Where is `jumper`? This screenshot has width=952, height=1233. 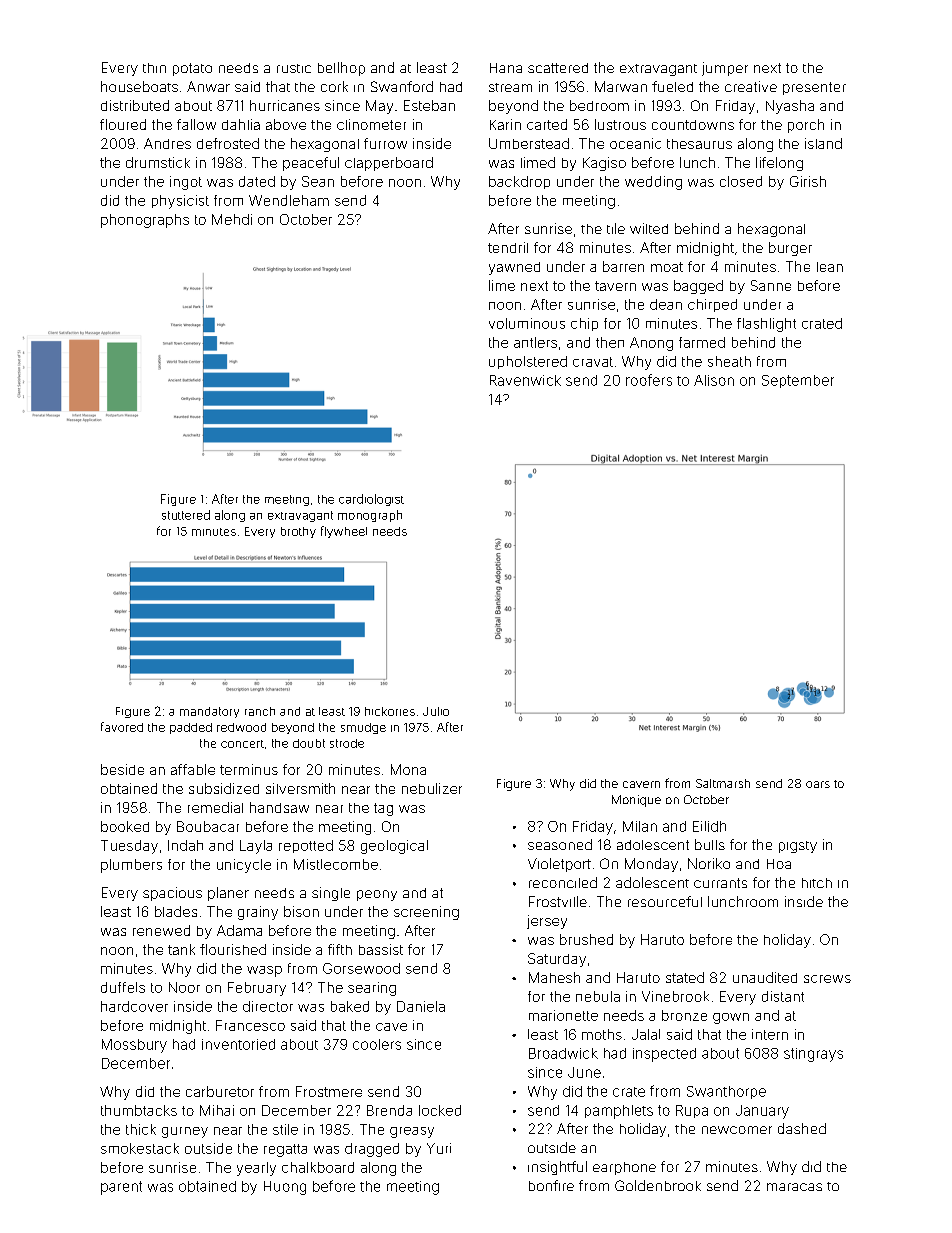 jumper is located at coordinates (725, 69).
